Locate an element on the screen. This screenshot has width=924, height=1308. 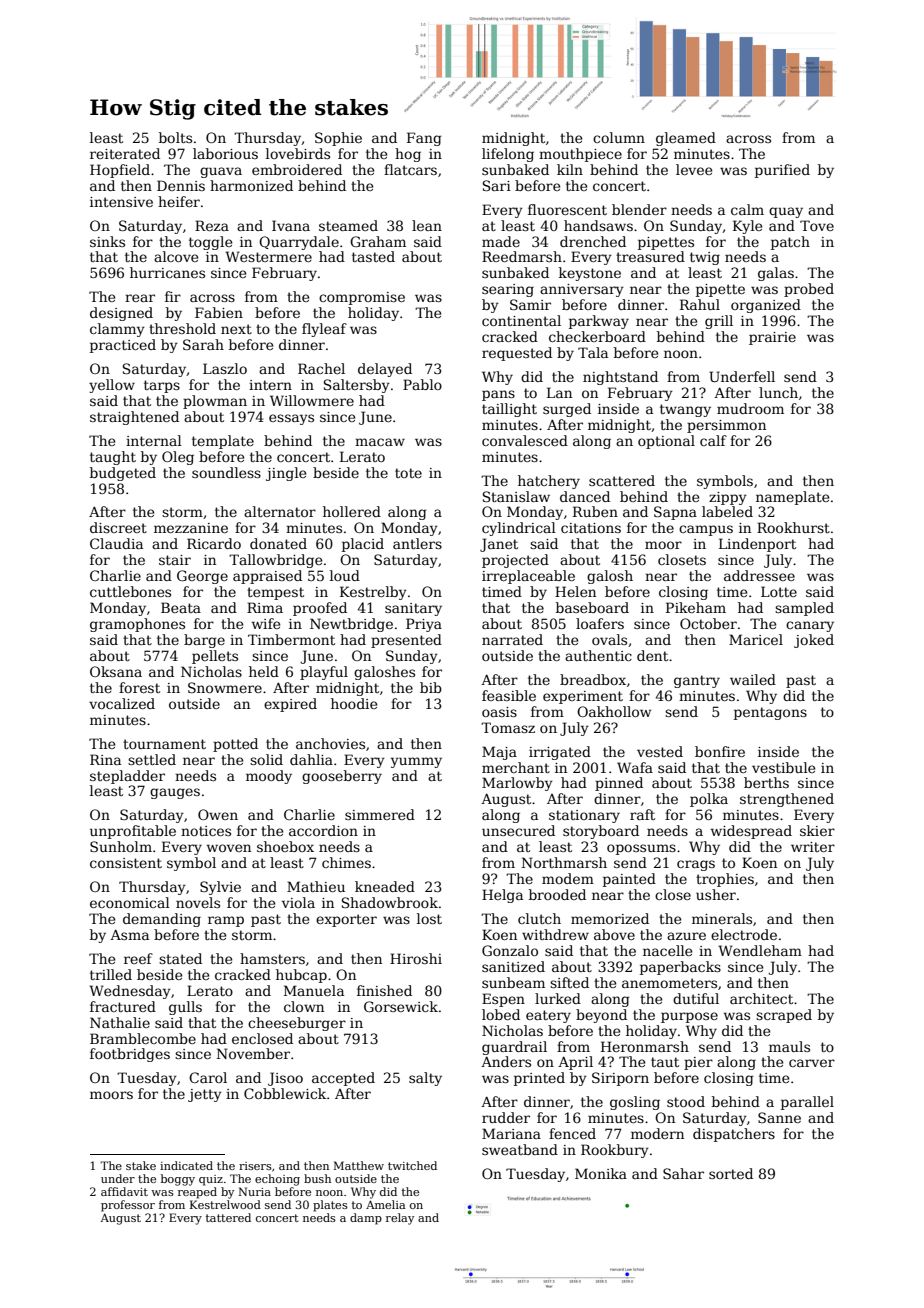
opossums is located at coordinates (641, 849).
